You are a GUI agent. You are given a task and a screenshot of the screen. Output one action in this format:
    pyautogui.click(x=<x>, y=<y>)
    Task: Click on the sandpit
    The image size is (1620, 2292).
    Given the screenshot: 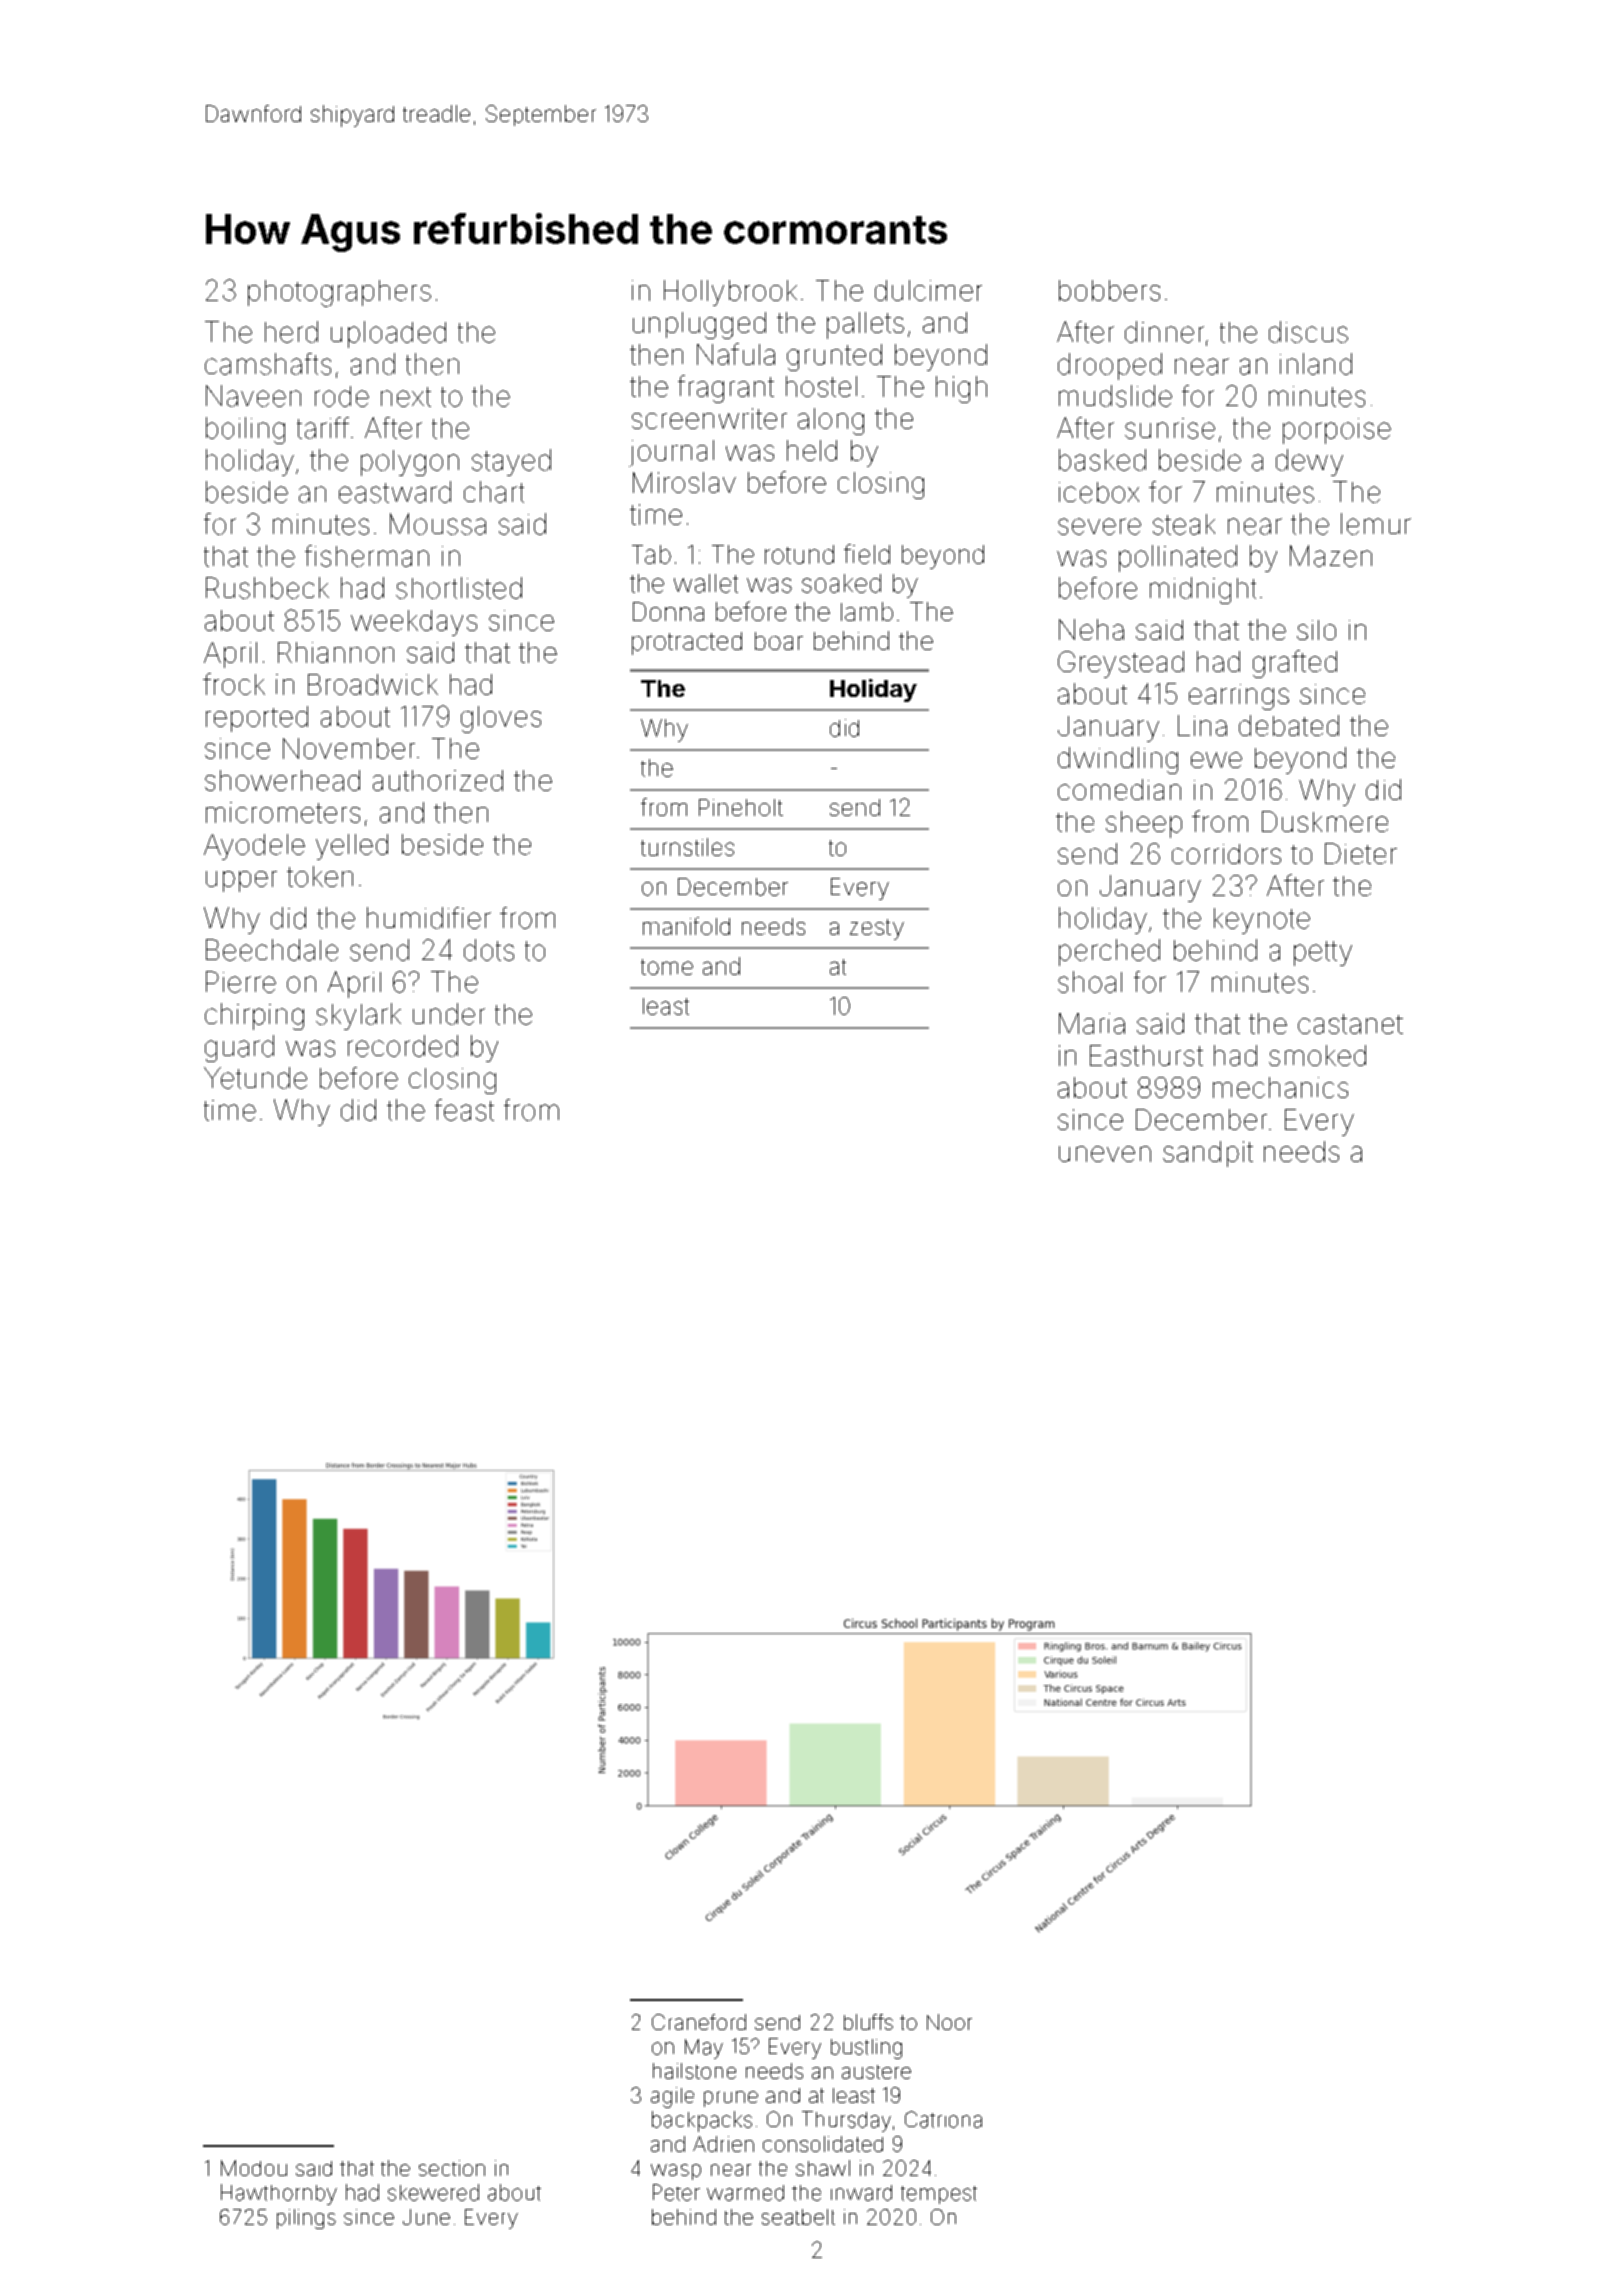 What is the action you would take?
    pyautogui.click(x=1208, y=1154)
